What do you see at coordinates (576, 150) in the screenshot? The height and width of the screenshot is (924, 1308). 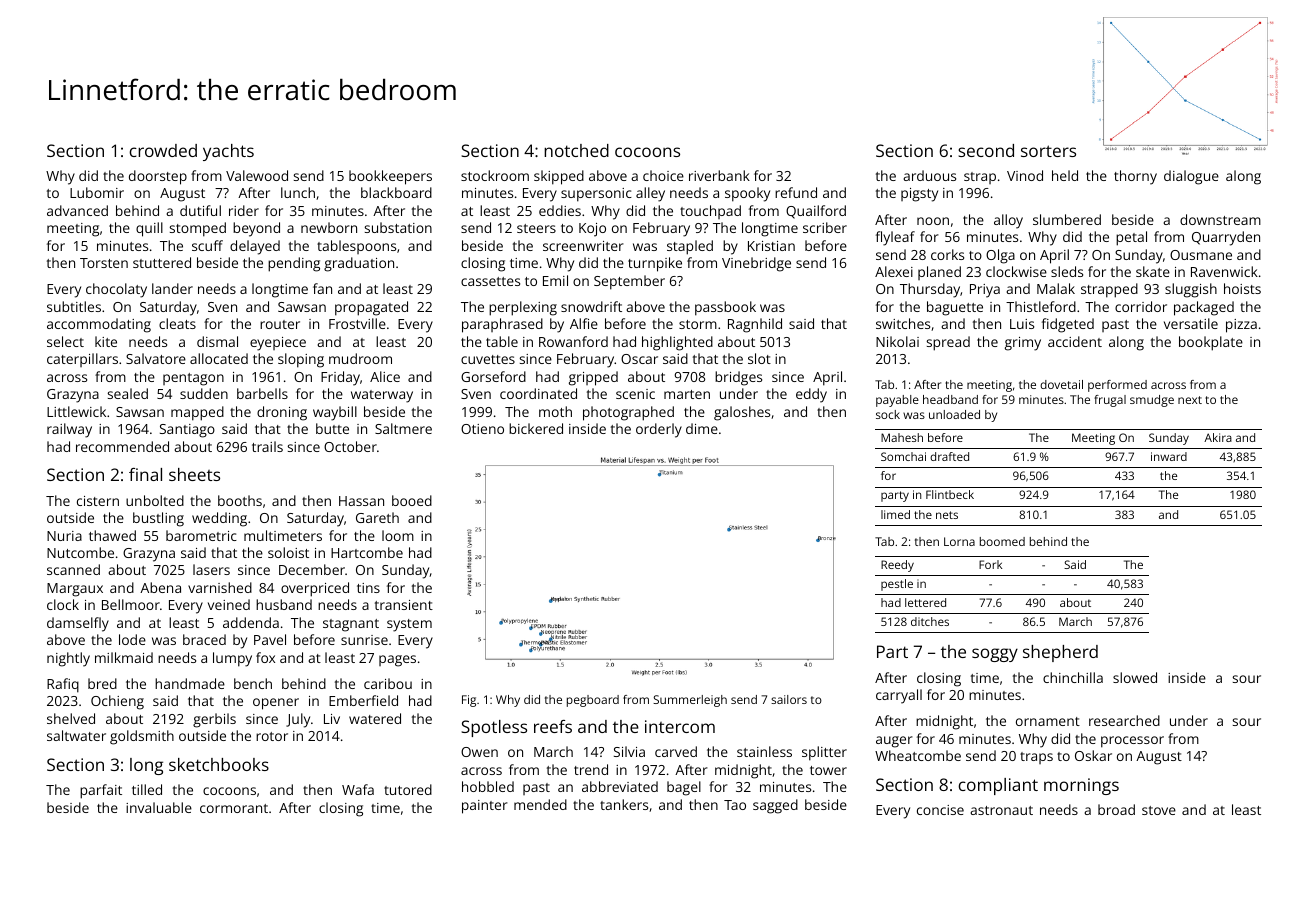 I see `notched` at bounding box center [576, 150].
